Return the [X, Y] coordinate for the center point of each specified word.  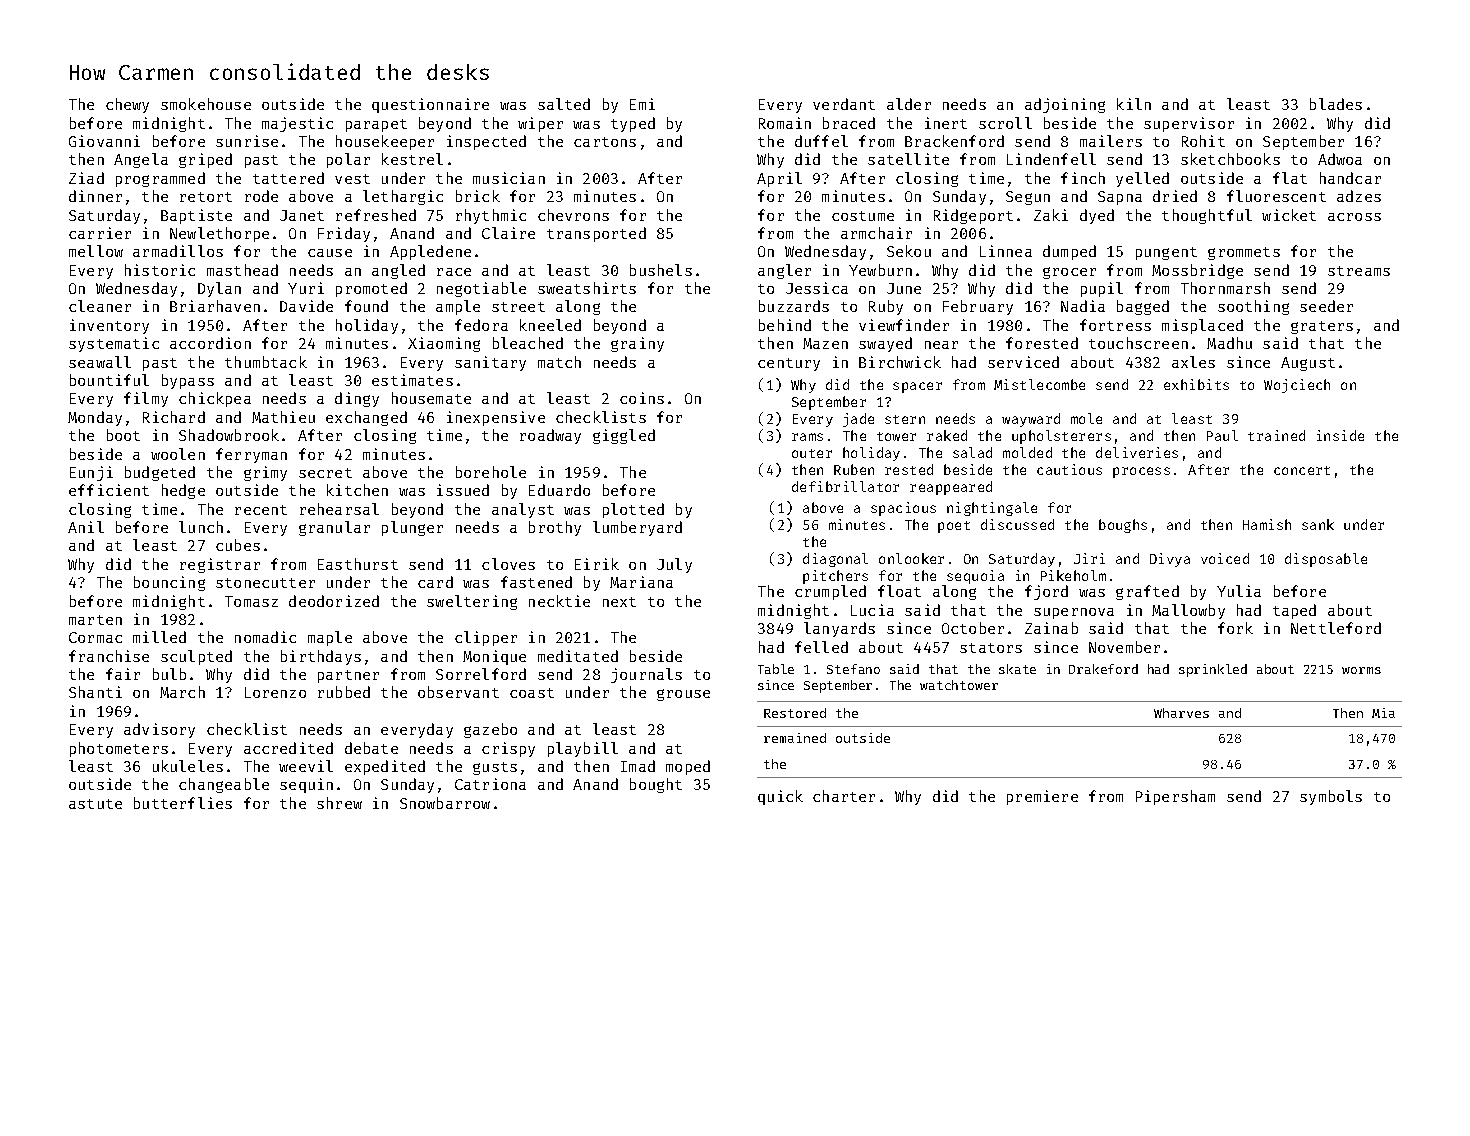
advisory [159, 730]
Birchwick [900, 362]
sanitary [490, 363]
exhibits [1196, 384]
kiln [1134, 104]
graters [1322, 327]
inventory [109, 326]
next [619, 602]
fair [123, 674]
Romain [785, 123]
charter [844, 796]
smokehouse [206, 104]
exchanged [366, 418]
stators [991, 648]
